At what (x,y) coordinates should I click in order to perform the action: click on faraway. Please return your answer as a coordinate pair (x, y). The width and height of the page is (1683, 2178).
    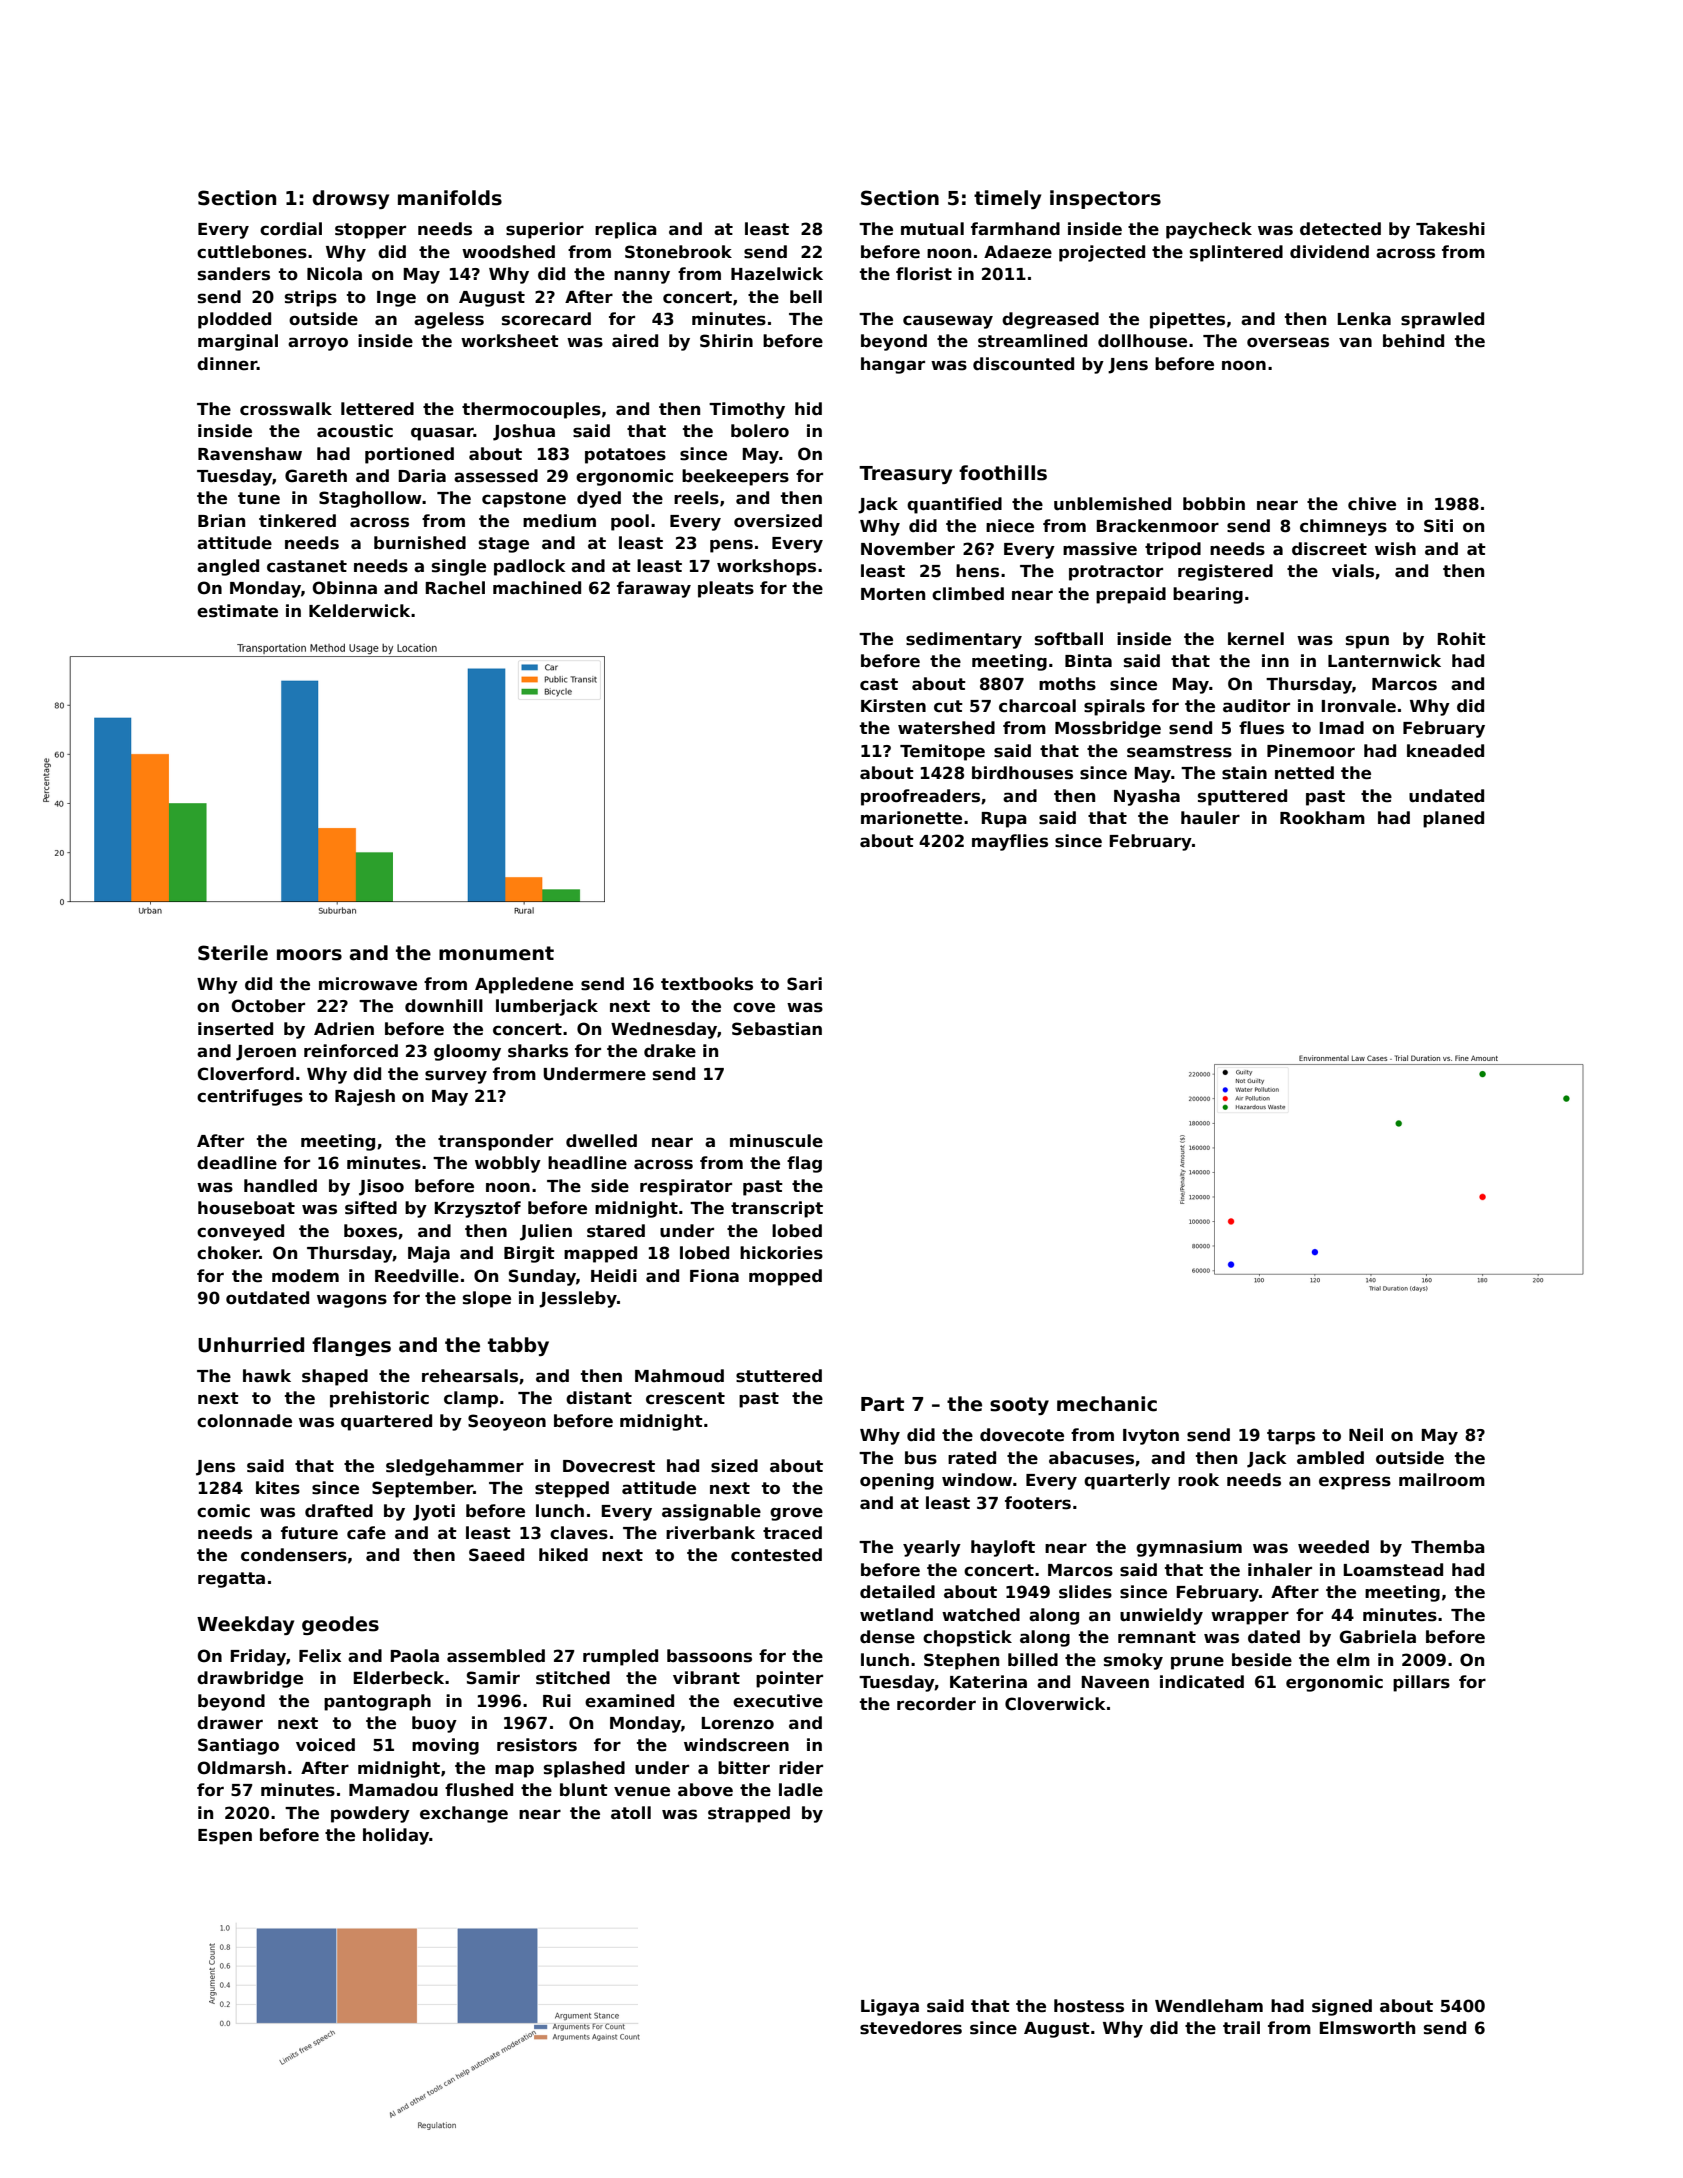
    Looking at the image, I should click on (654, 589).
